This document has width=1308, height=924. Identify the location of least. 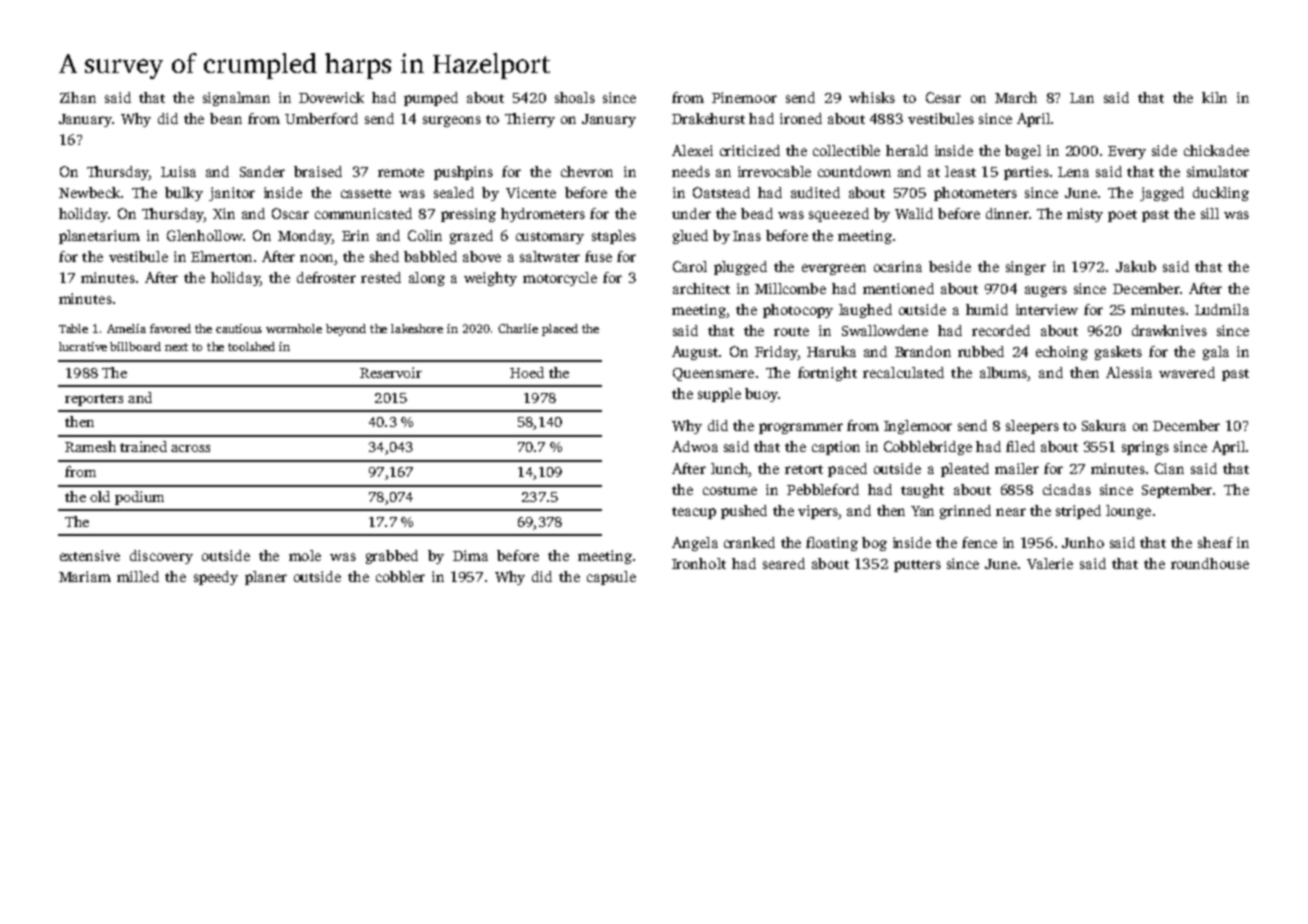
(960, 171).
